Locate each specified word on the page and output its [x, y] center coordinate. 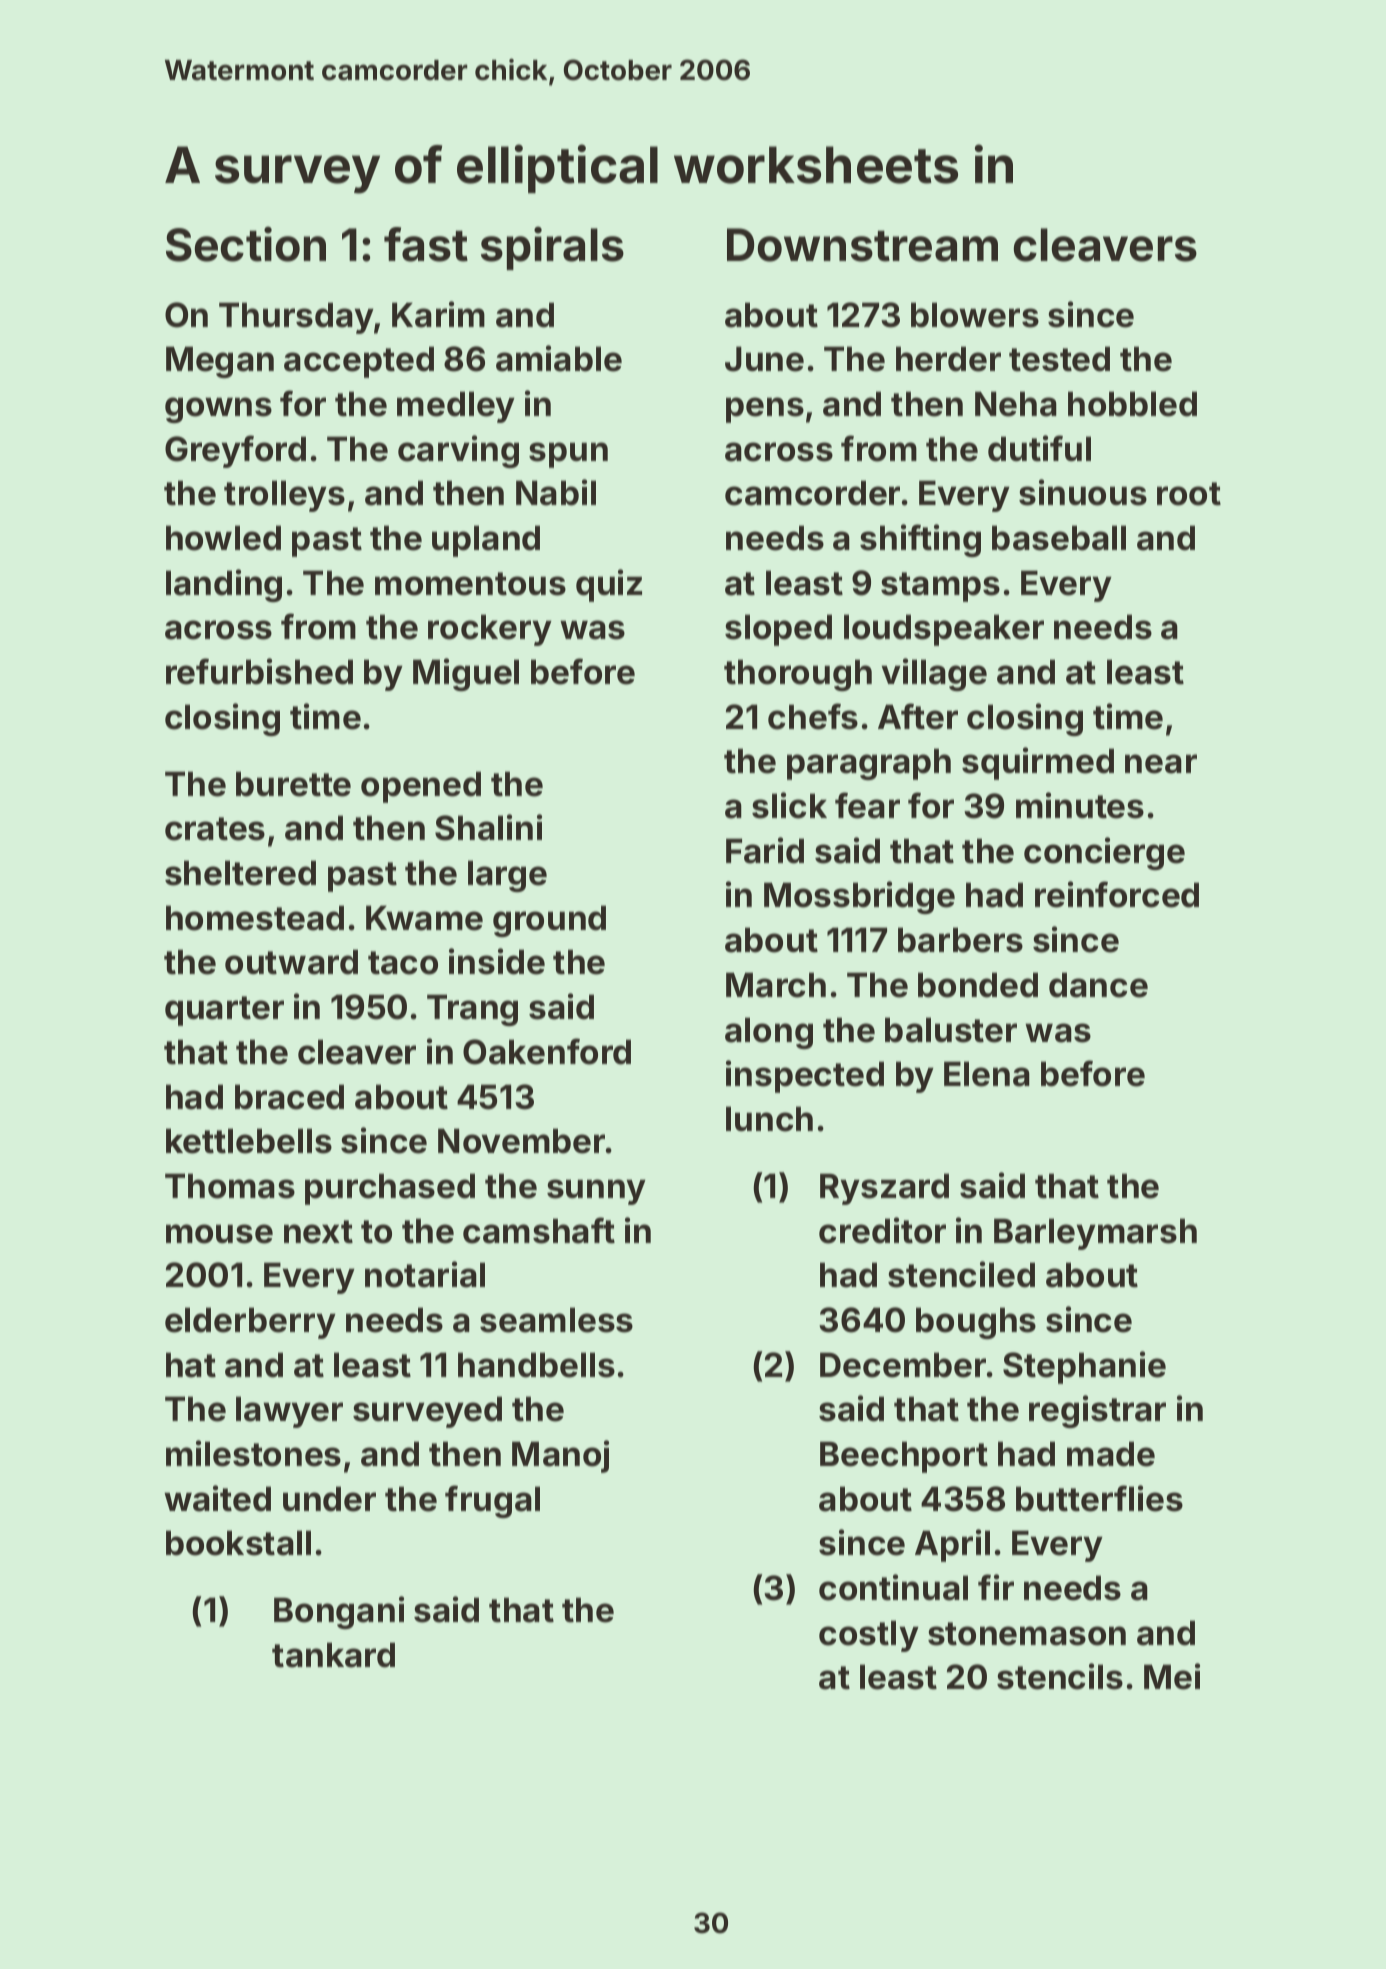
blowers [975, 315]
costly [869, 1636]
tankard [333, 1655]
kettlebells [249, 1141]
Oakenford [547, 1051]
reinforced [1117, 894]
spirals [552, 248]
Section [246, 244]
